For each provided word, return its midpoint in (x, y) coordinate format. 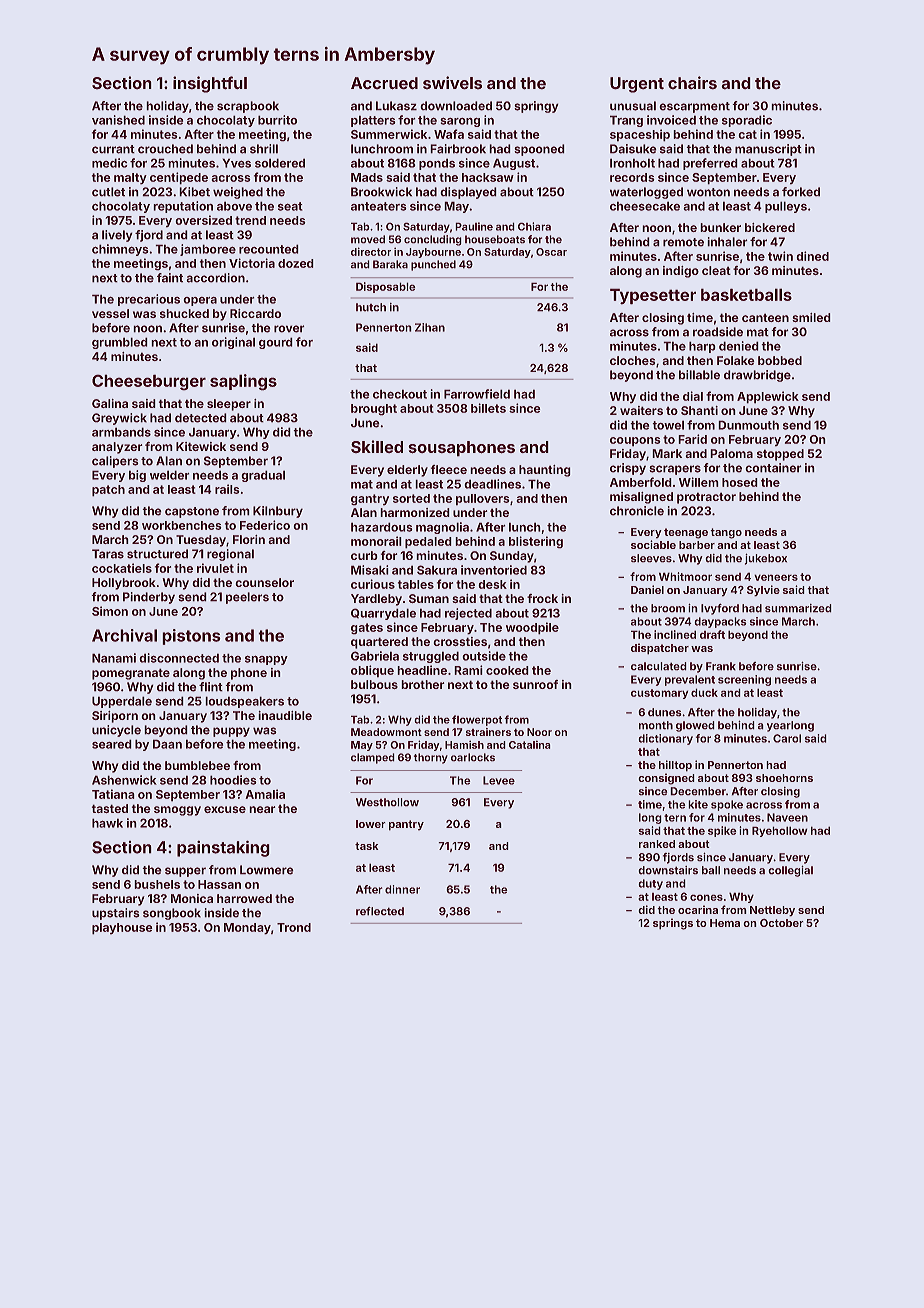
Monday (247, 929)
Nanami (114, 658)
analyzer (117, 448)
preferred (710, 164)
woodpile (532, 628)
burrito (277, 120)
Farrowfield (477, 394)
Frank (721, 666)
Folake (736, 360)
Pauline (474, 226)
